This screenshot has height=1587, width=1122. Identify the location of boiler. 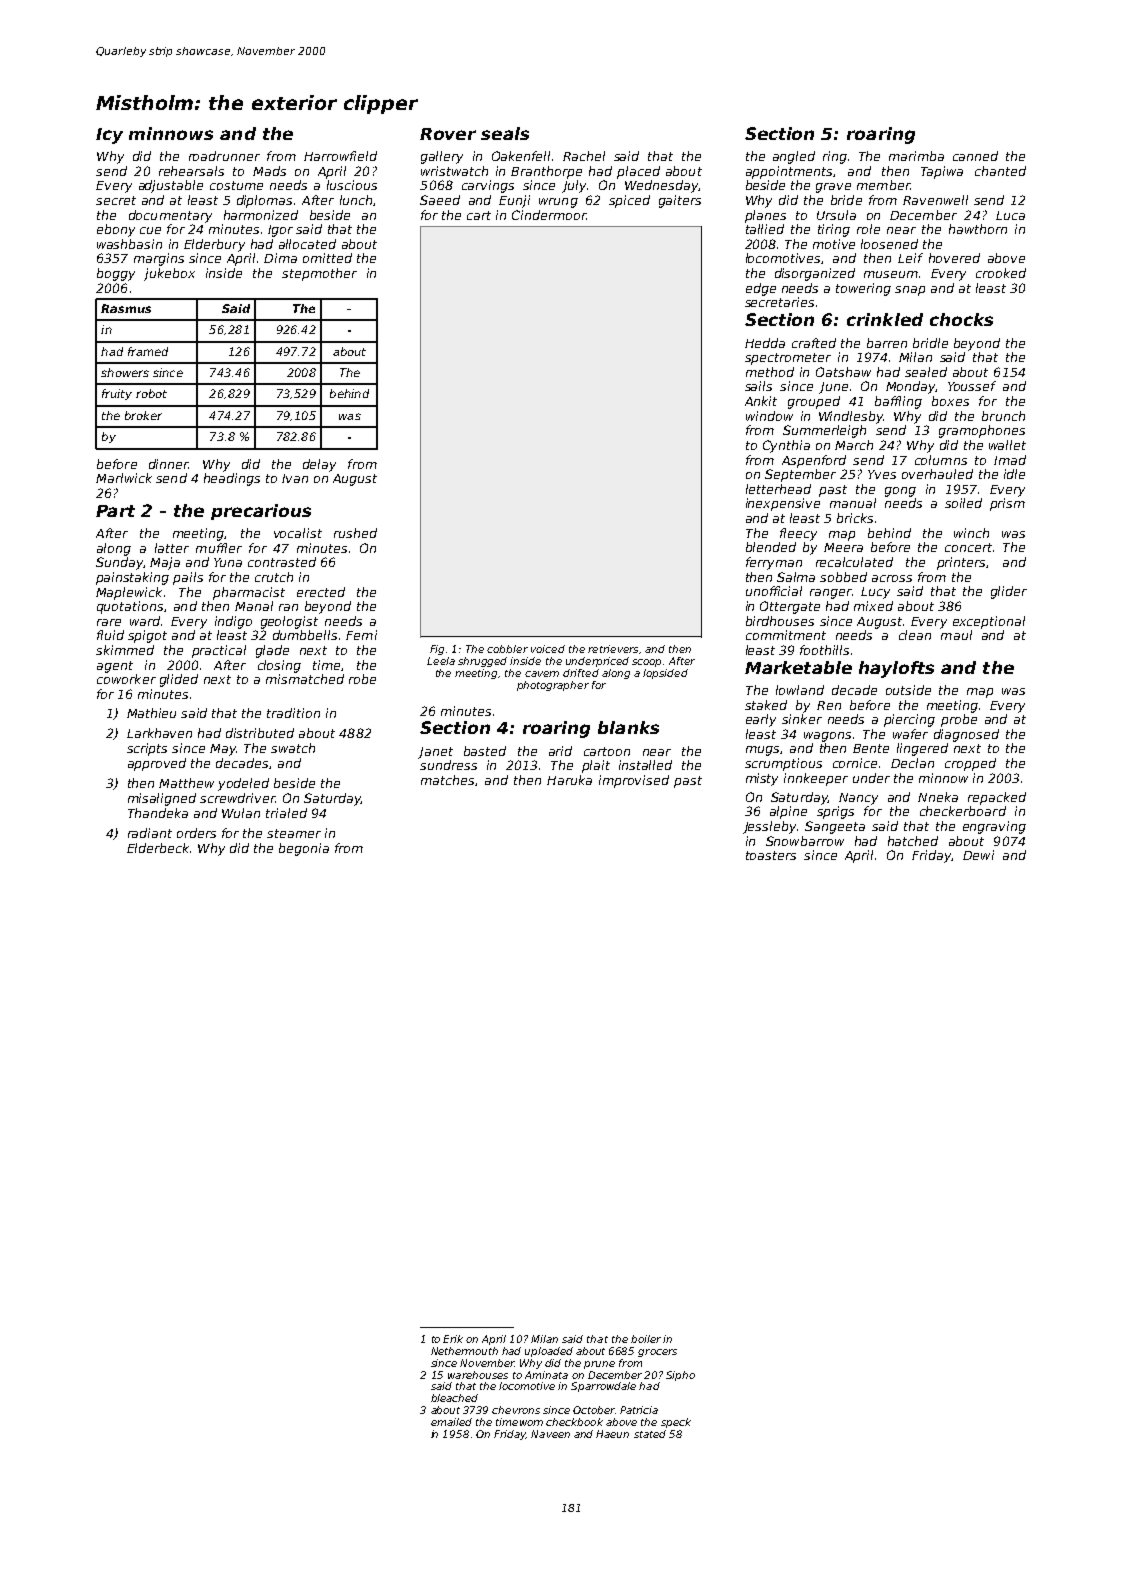
(646, 1339).
